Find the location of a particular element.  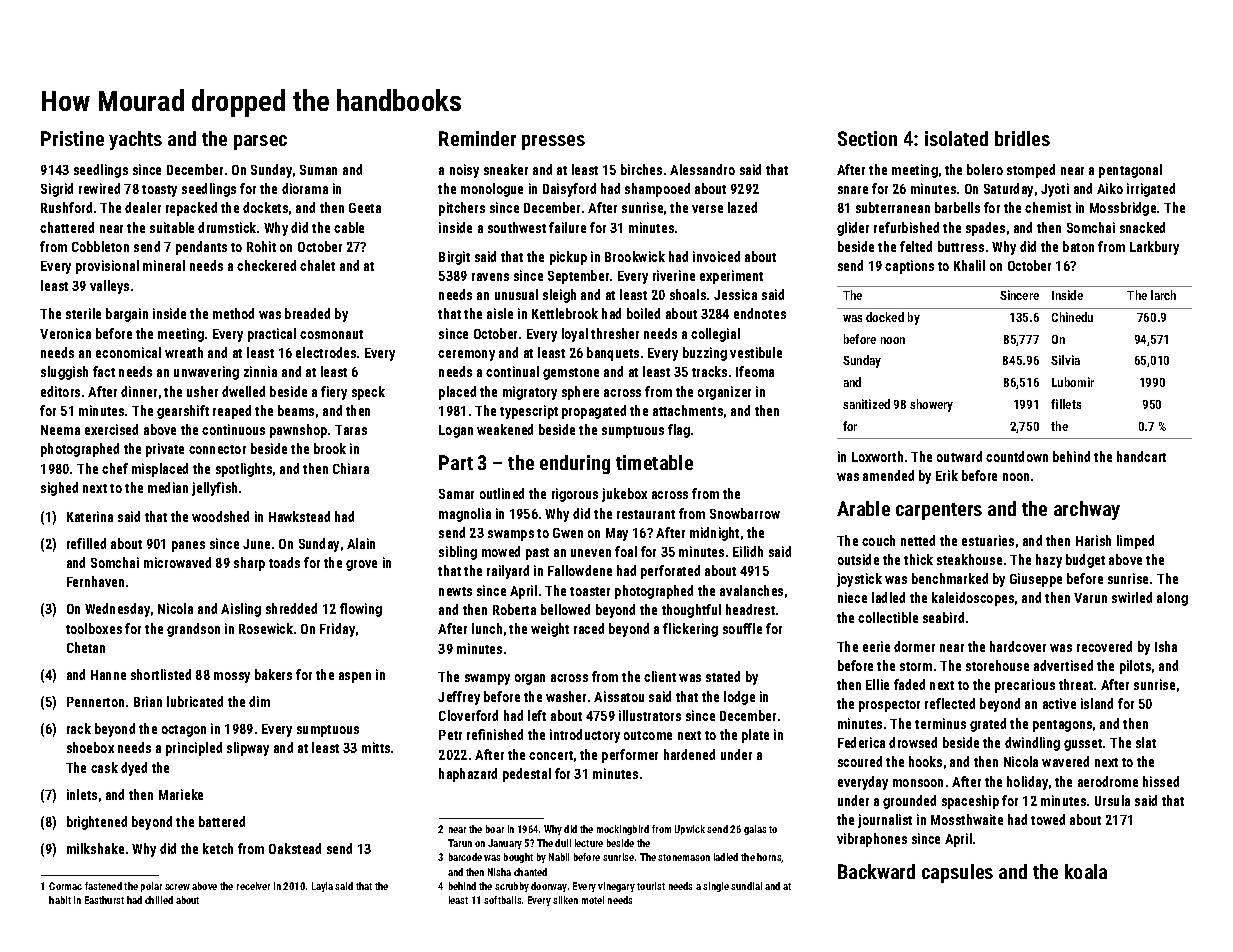

Aiko is located at coordinates (1110, 188).
